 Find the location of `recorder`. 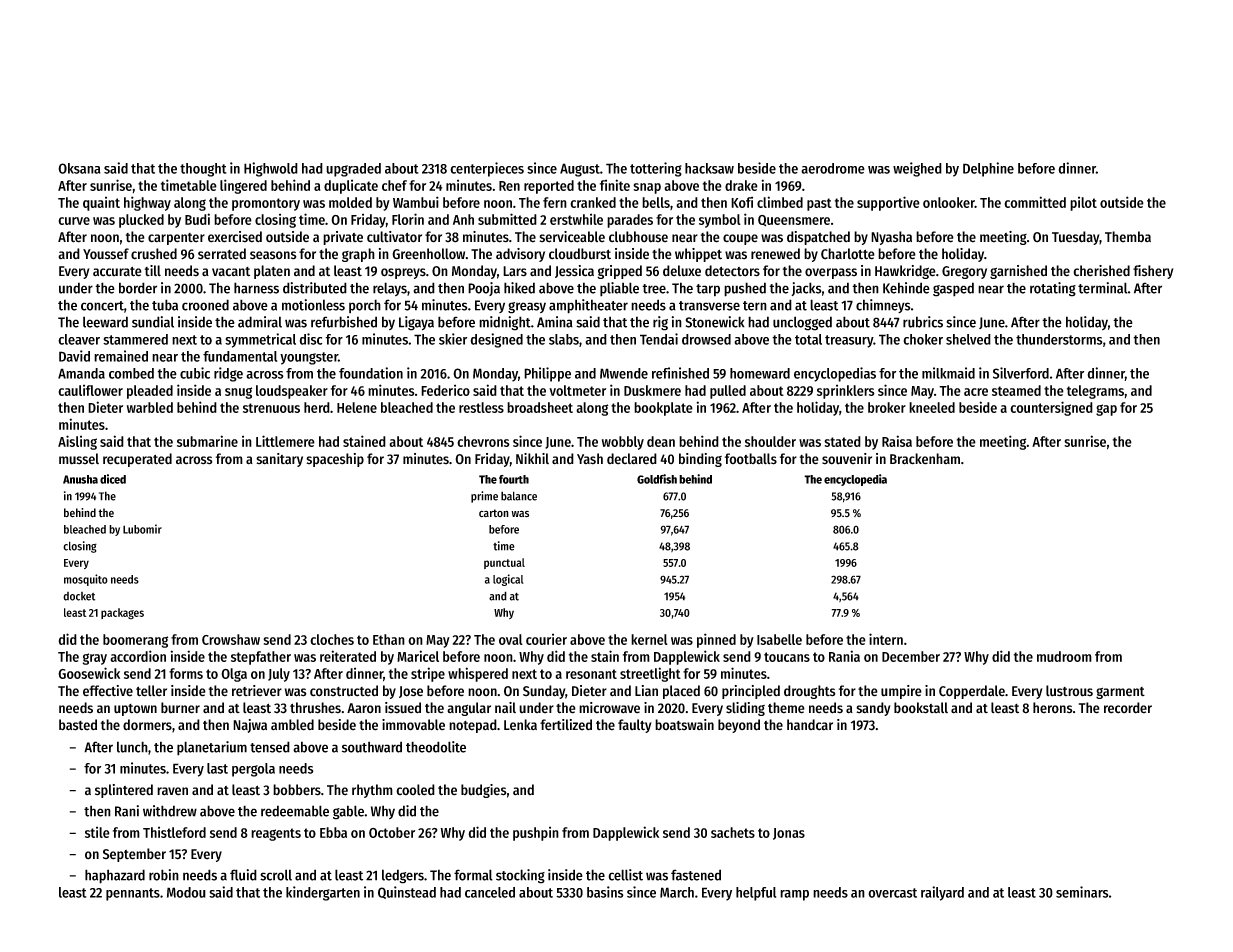

recorder is located at coordinates (1128, 708).
